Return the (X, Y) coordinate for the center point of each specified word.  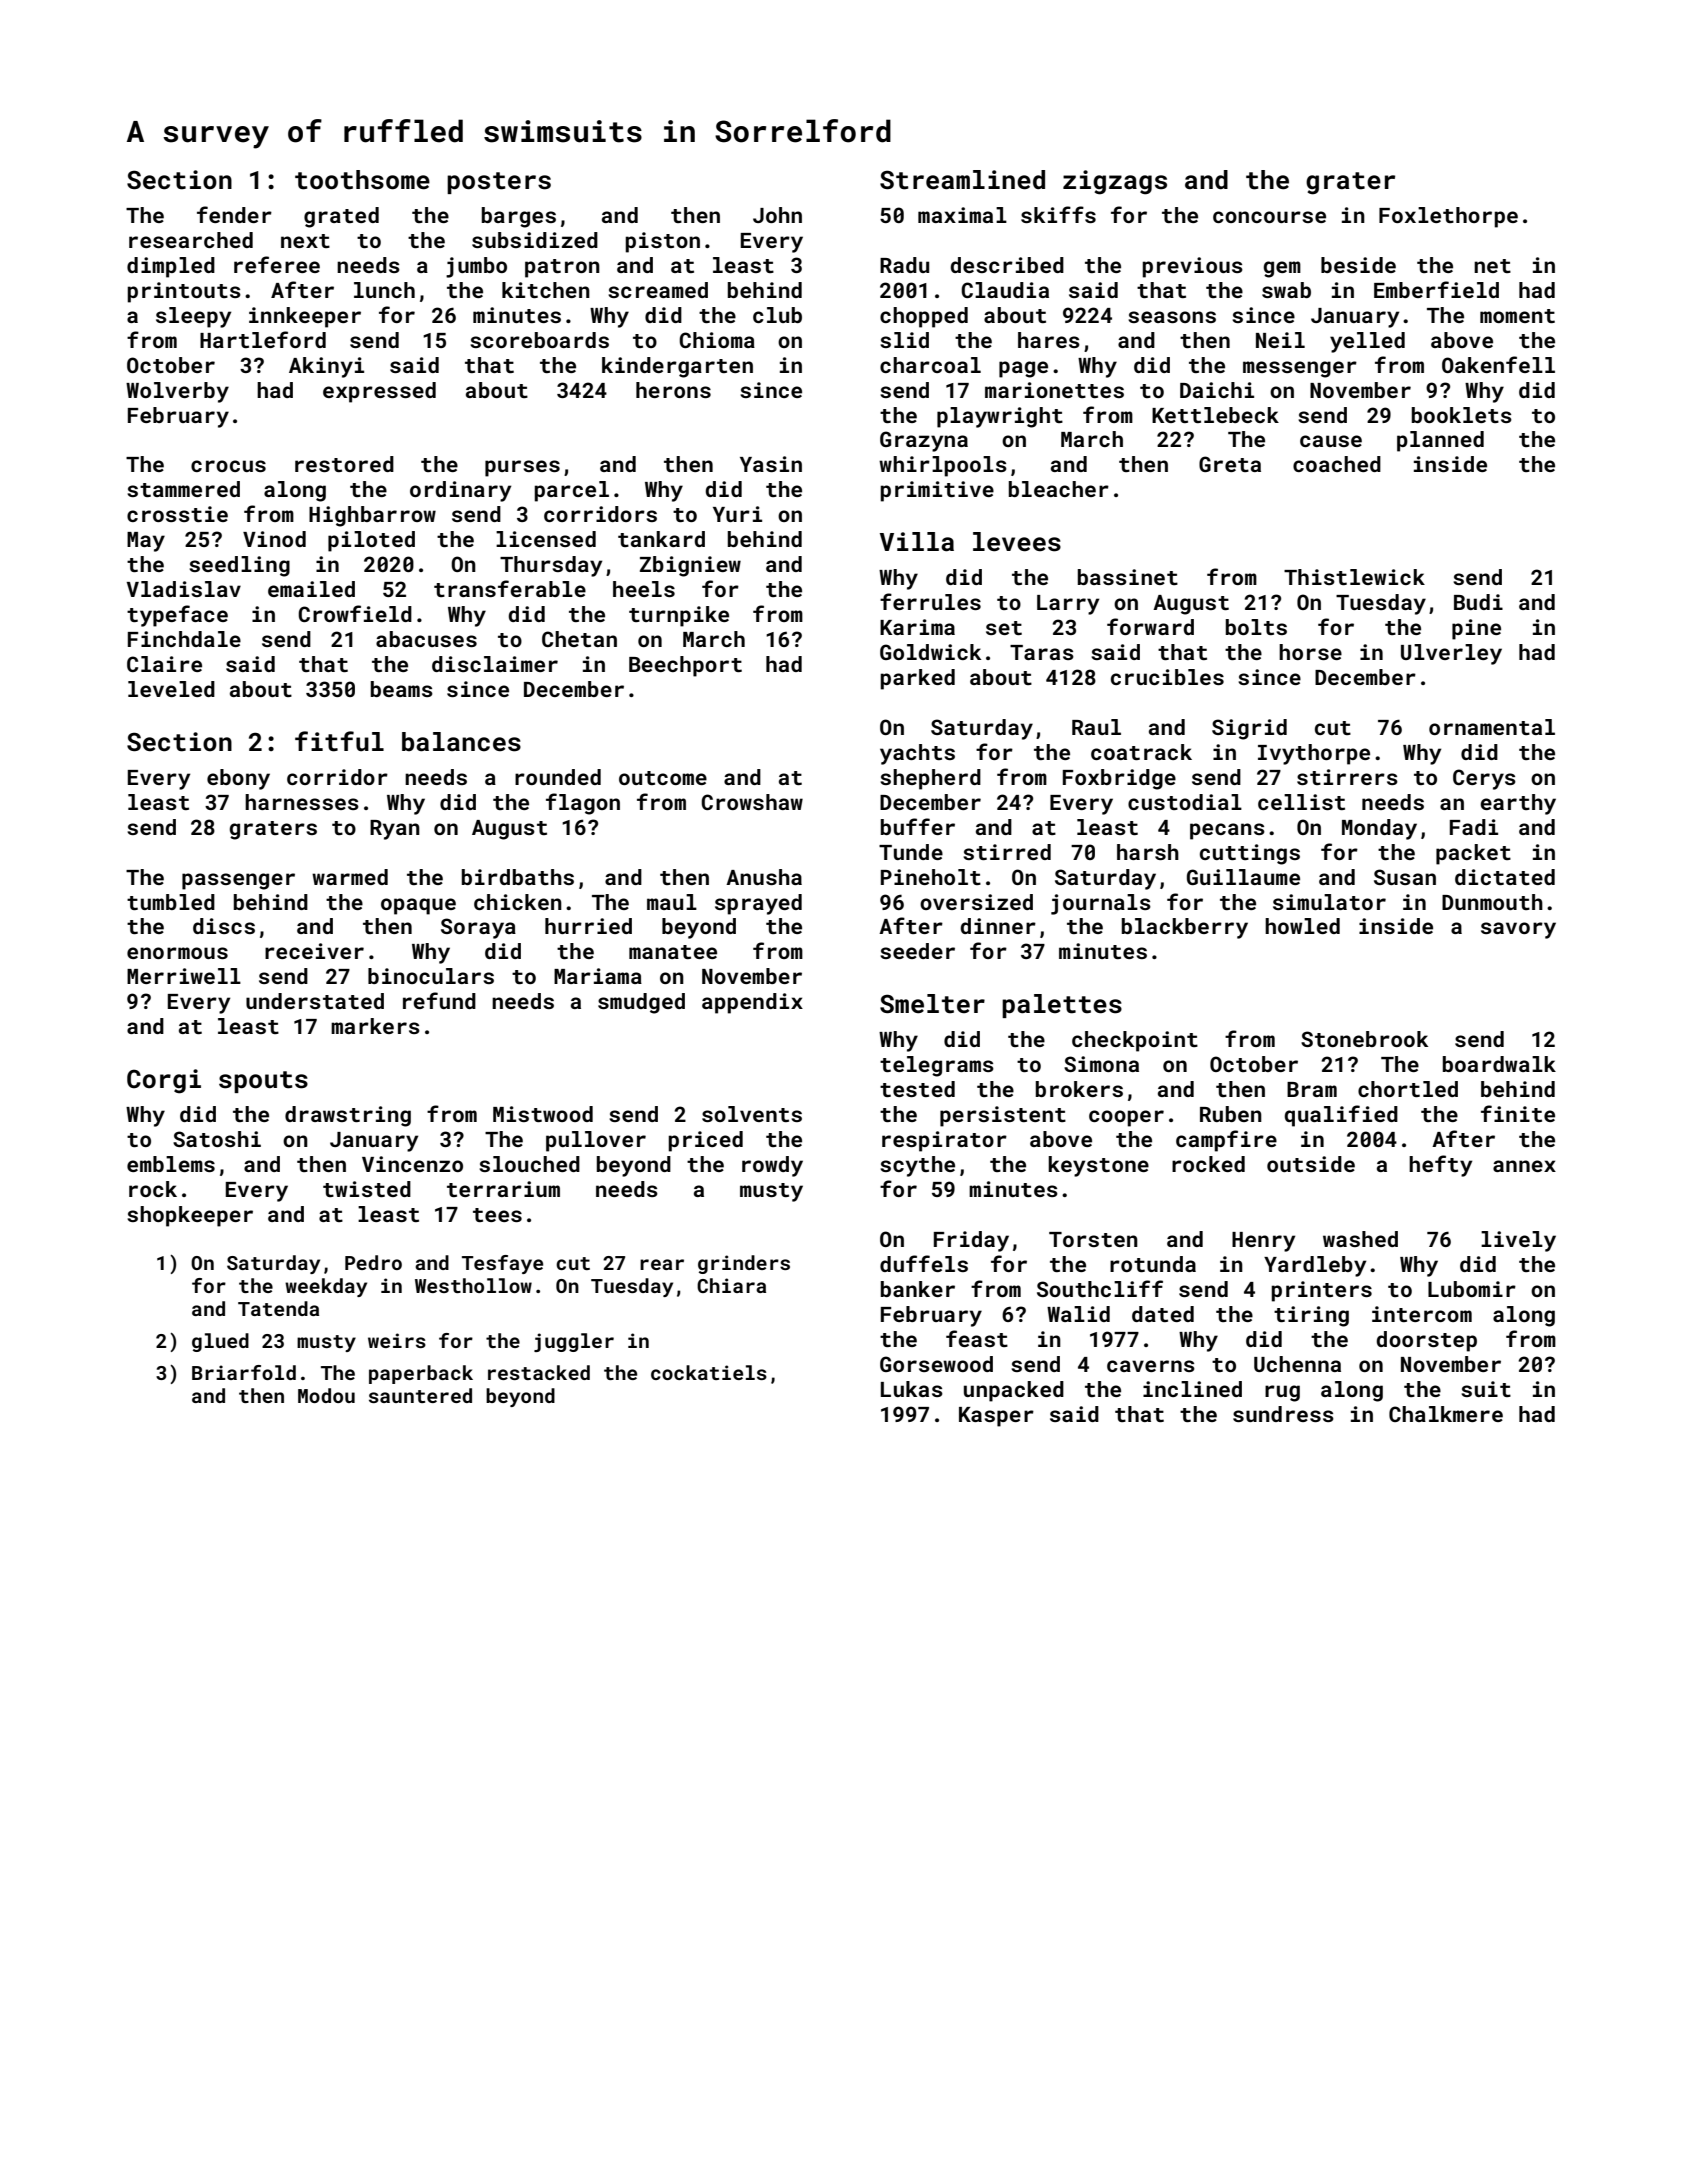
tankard (661, 539)
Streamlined (962, 180)
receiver (314, 951)
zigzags (1115, 182)
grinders (744, 1264)
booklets (1462, 415)
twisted (367, 1189)
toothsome (362, 180)
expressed (379, 392)
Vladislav (184, 589)
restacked (539, 1372)
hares (1049, 340)
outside (1311, 1164)
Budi (1478, 602)
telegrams (937, 1066)
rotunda (1153, 1264)
